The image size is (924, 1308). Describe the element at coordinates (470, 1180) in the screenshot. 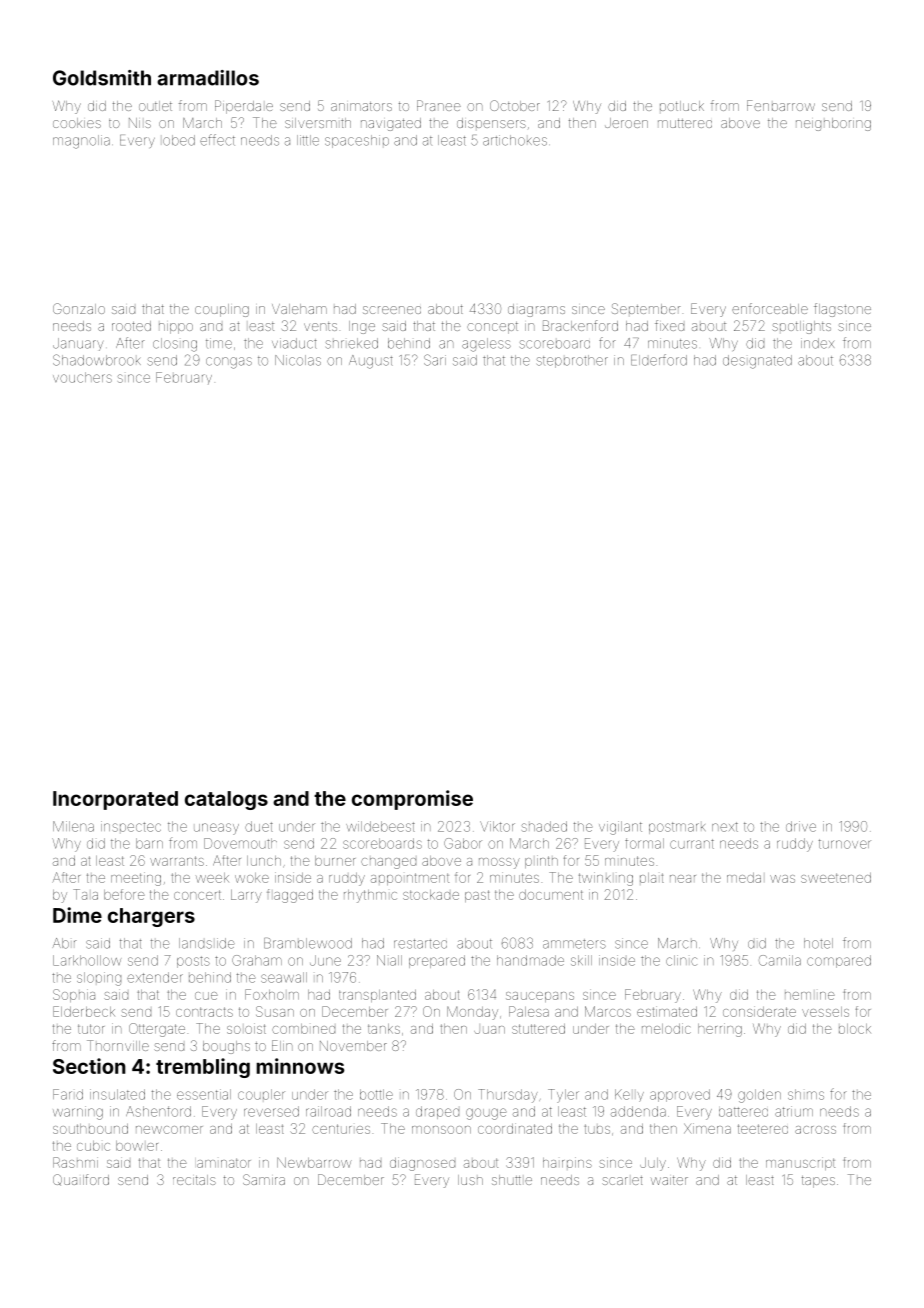

I see `lush` at that location.
